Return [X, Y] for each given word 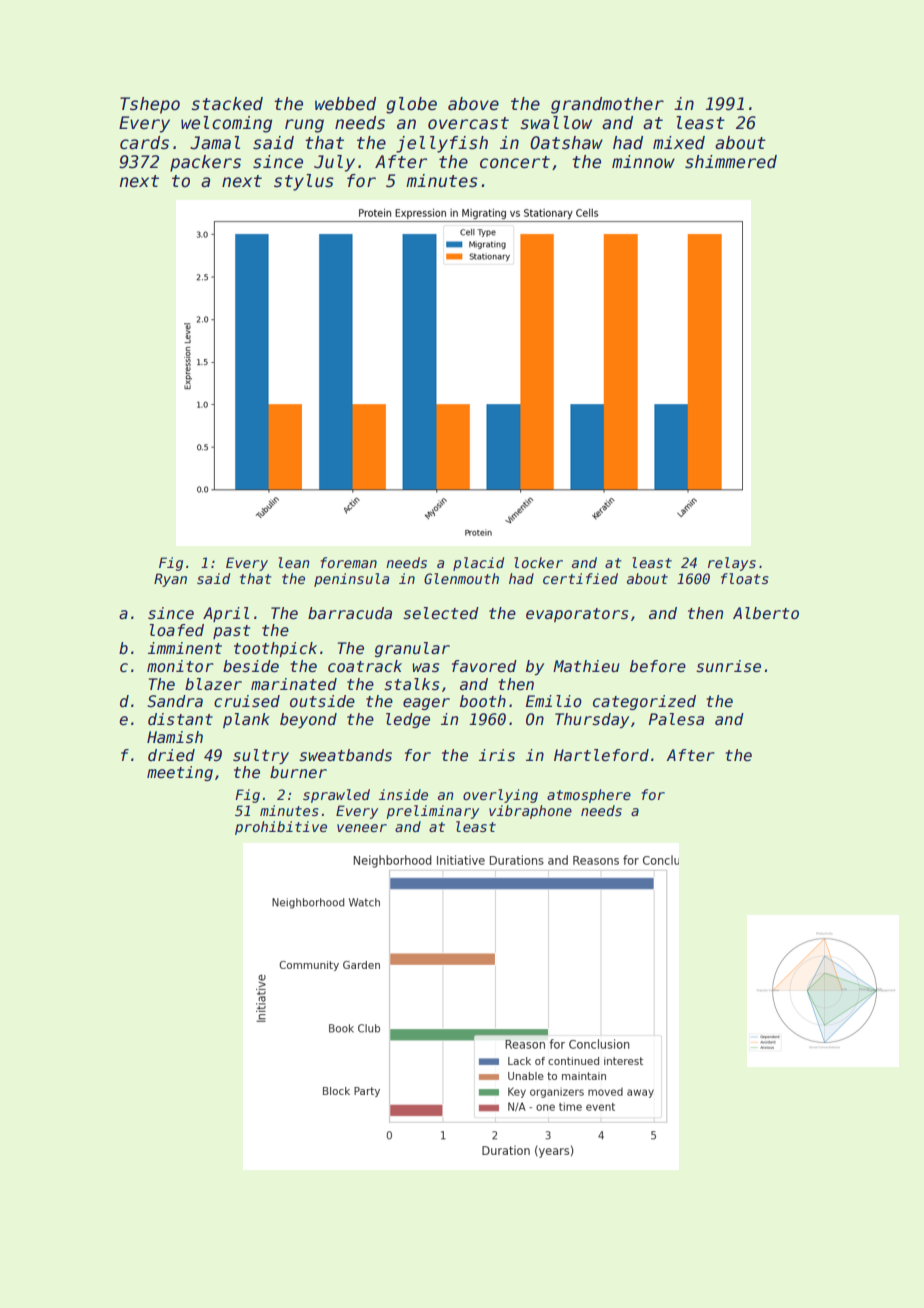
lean [294, 562]
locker [538, 562]
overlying [500, 796]
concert [515, 162]
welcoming [226, 124]
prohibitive [281, 828]
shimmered [731, 162]
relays [732, 564]
